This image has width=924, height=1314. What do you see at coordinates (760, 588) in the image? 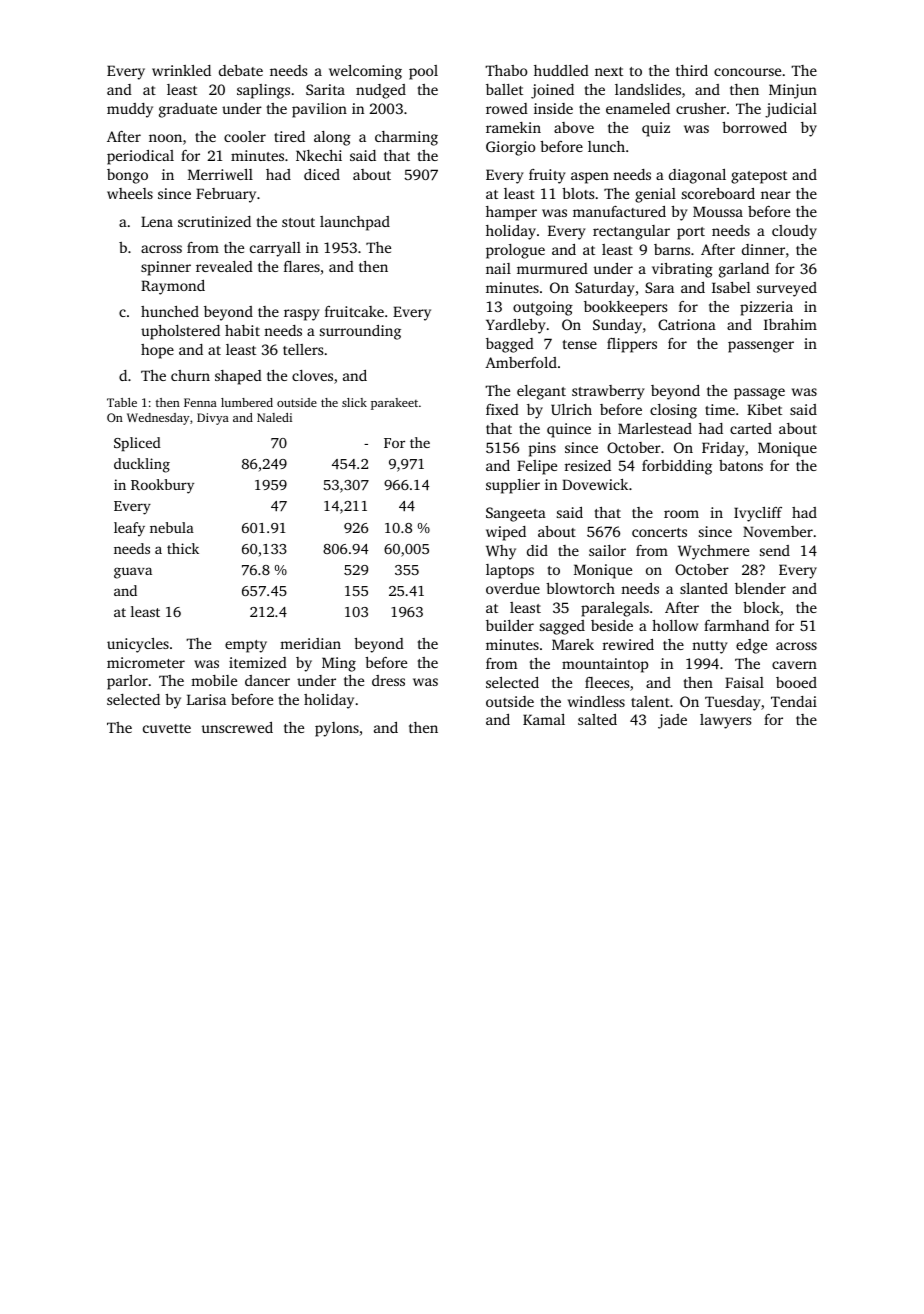
I see `blender` at bounding box center [760, 588].
